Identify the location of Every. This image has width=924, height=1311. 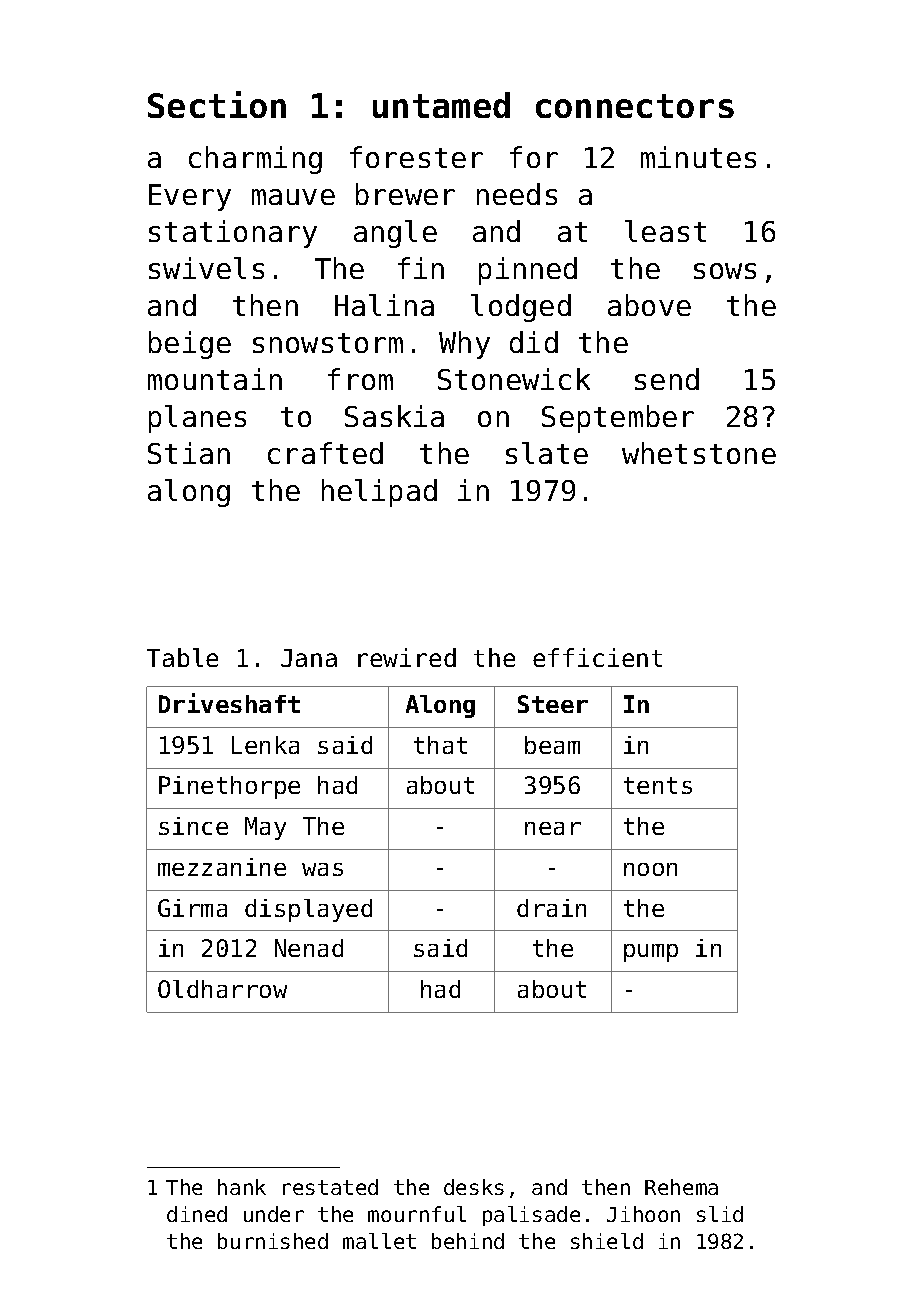
(190, 197).
